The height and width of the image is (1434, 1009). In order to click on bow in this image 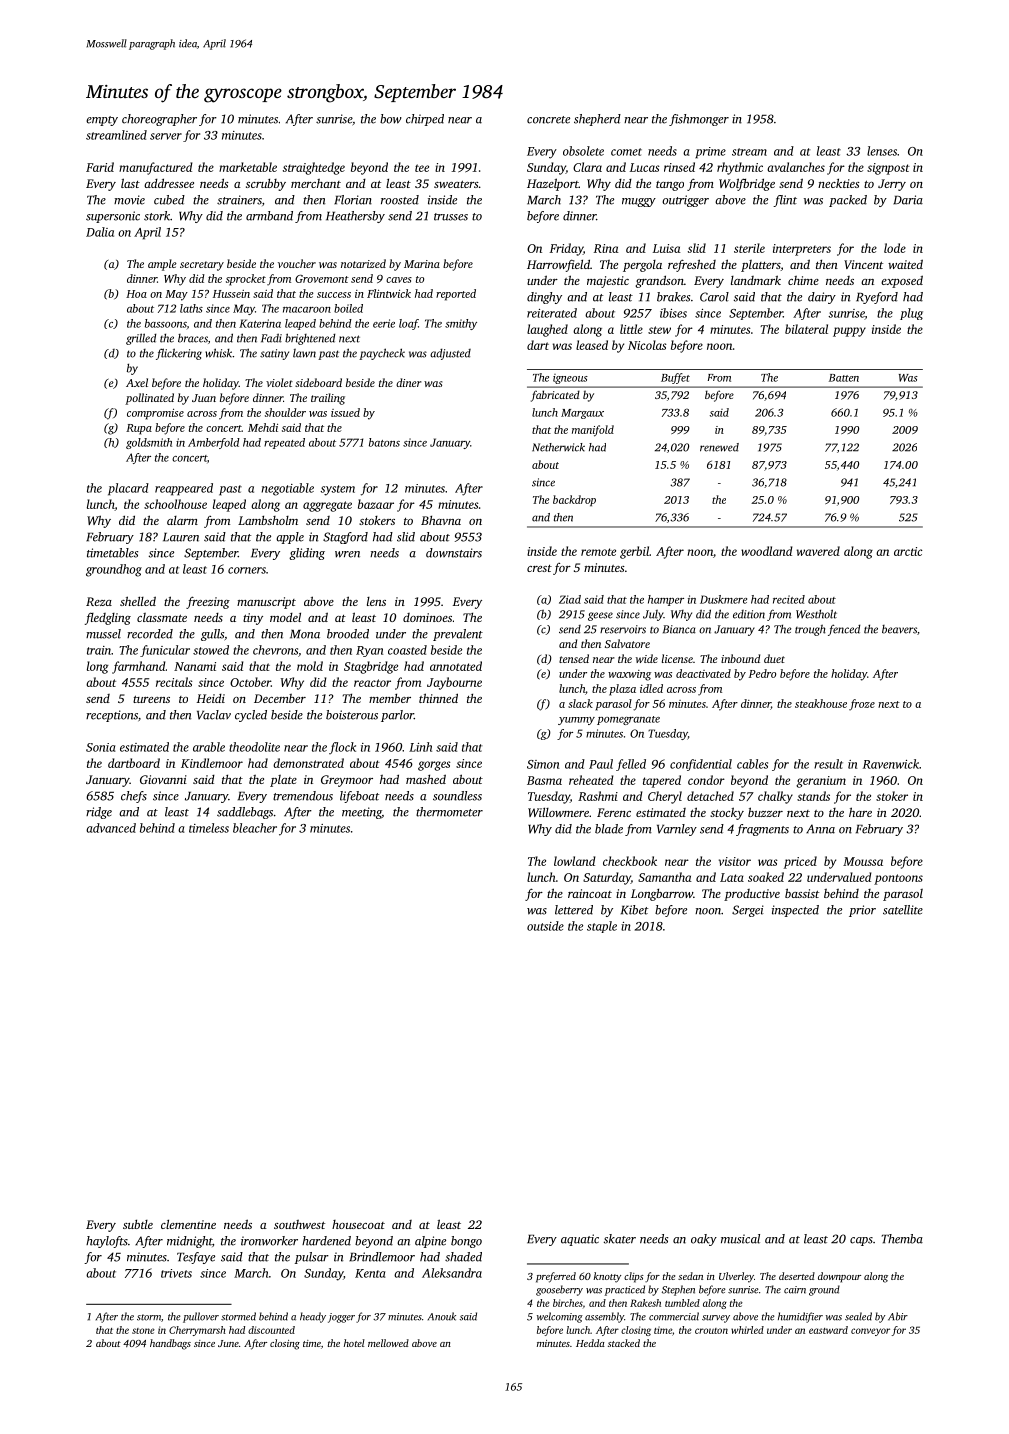, I will do `click(391, 119)`.
